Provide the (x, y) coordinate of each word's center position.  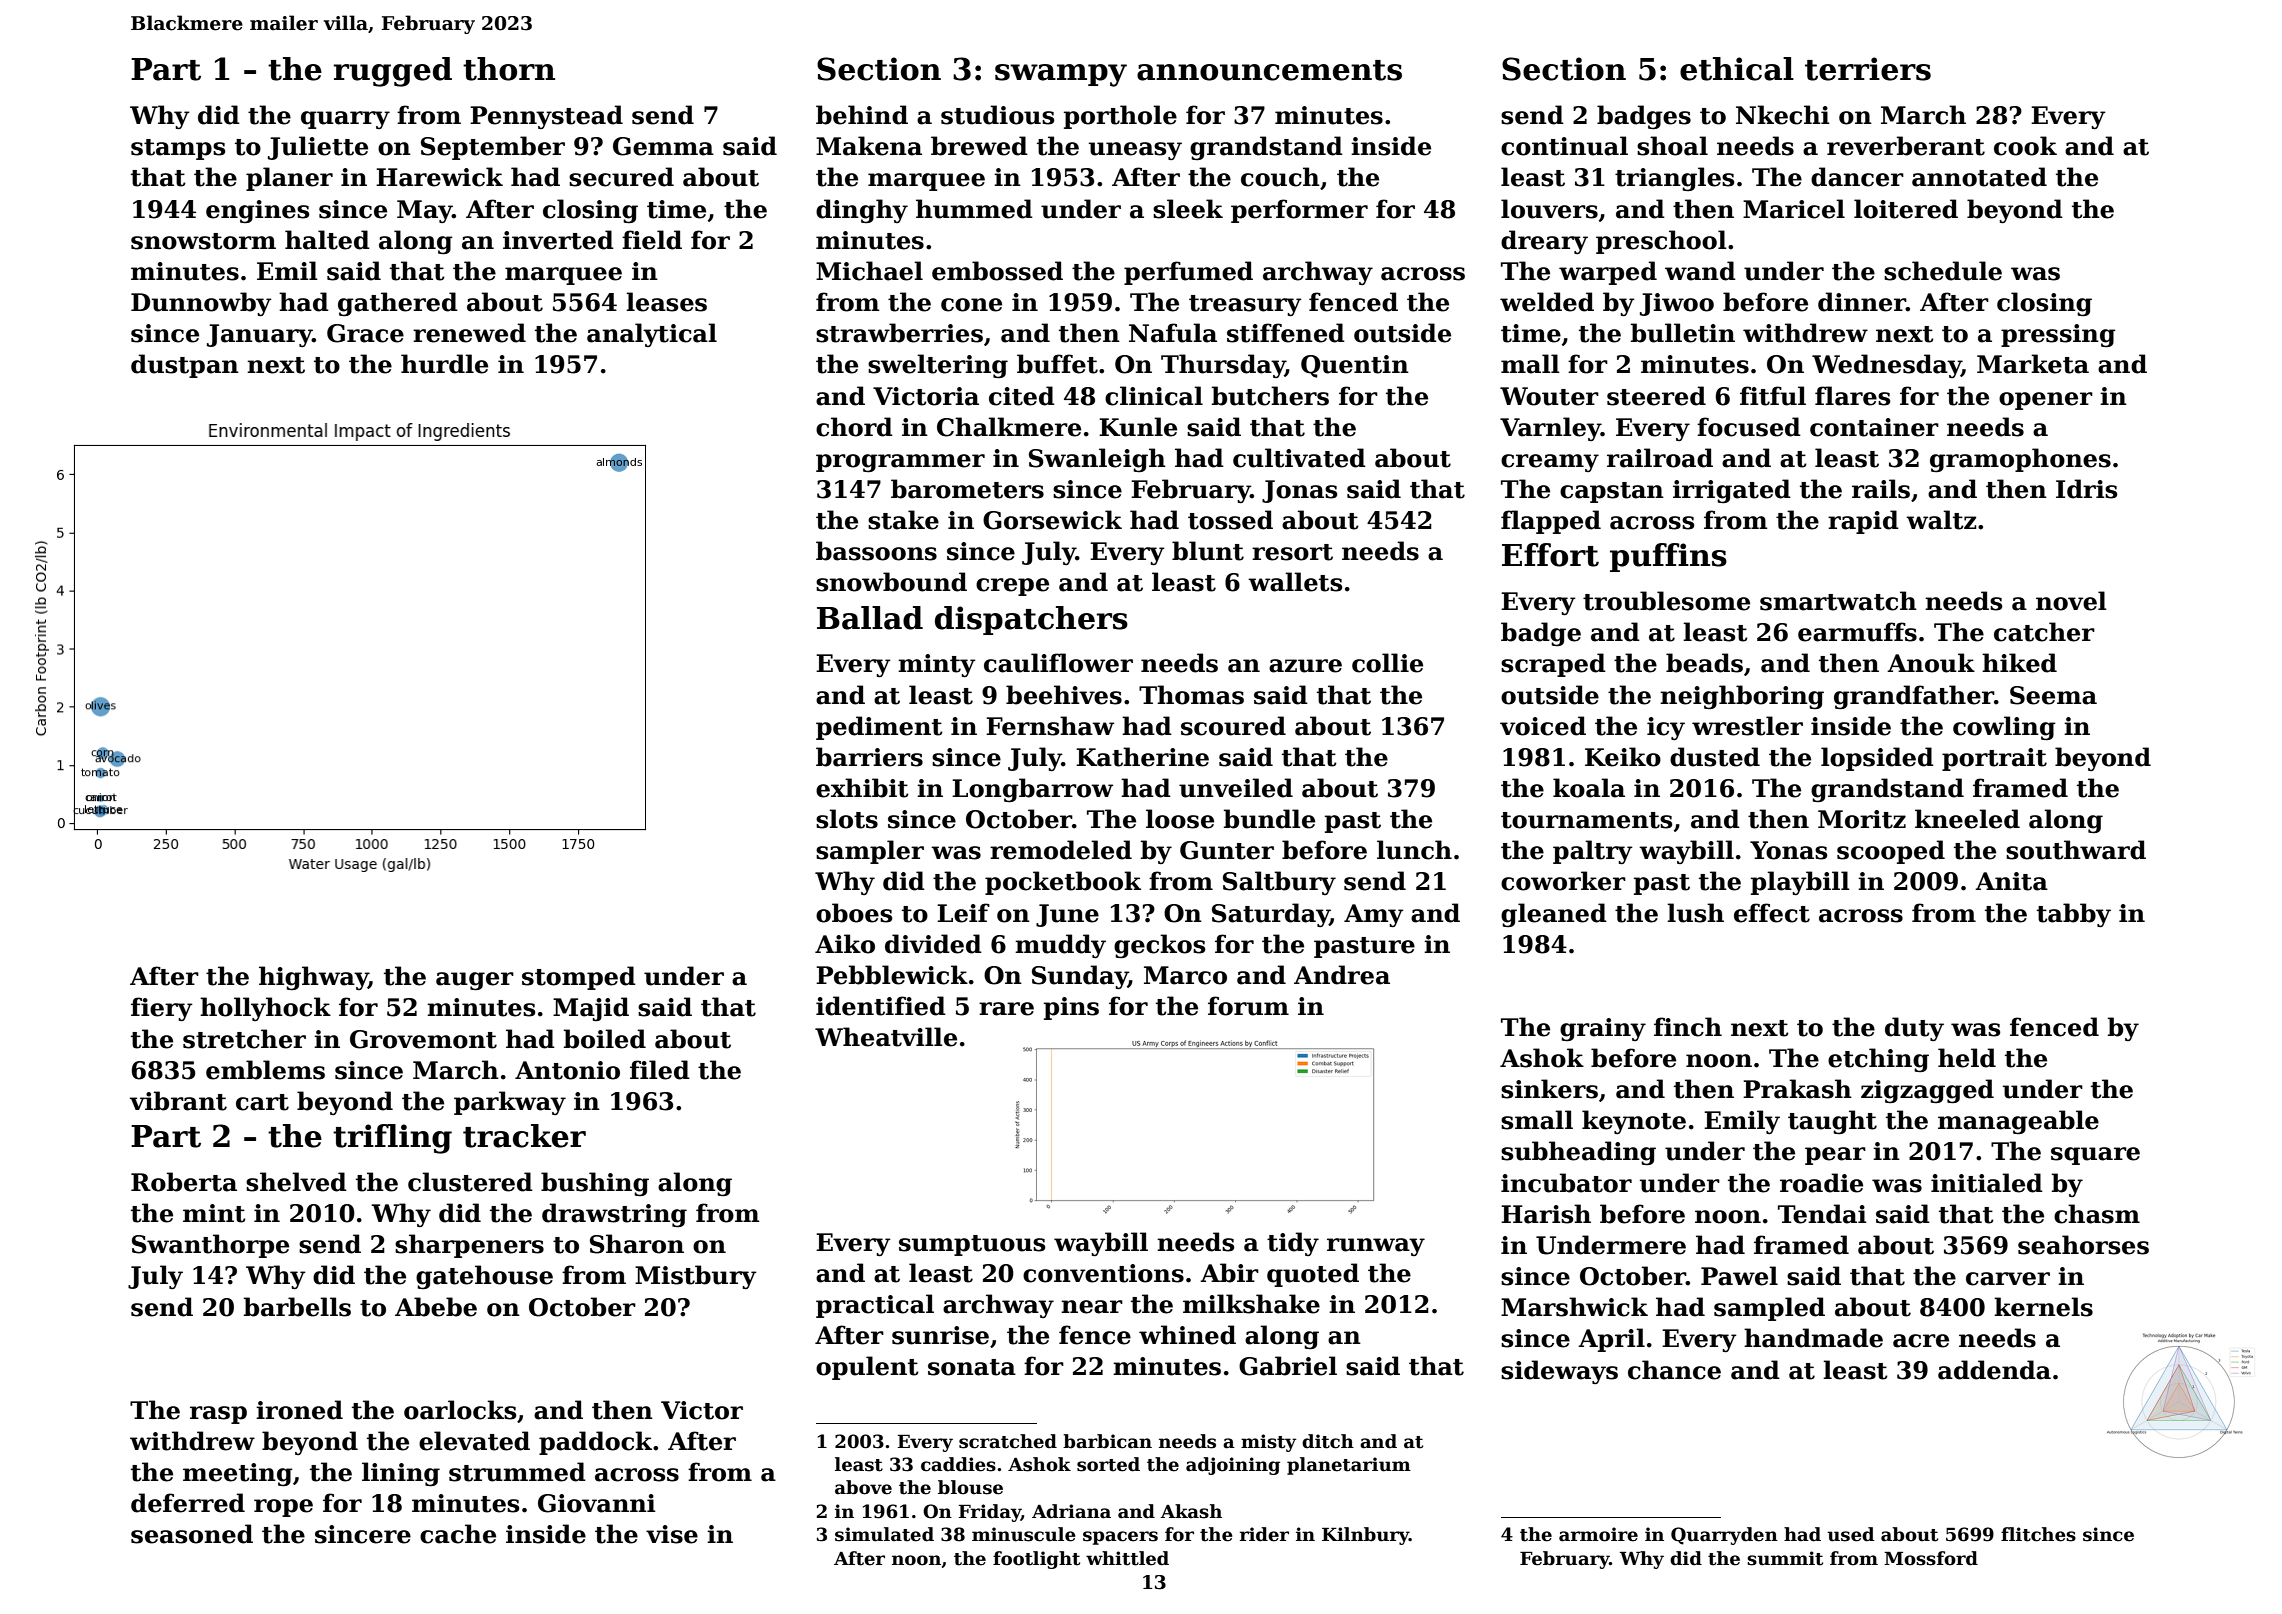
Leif (963, 913)
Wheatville (886, 1037)
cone (971, 305)
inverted (558, 240)
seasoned (192, 1534)
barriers (869, 757)
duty (1914, 1029)
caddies (958, 1464)
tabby (2074, 915)
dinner (1862, 302)
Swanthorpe (210, 1246)
